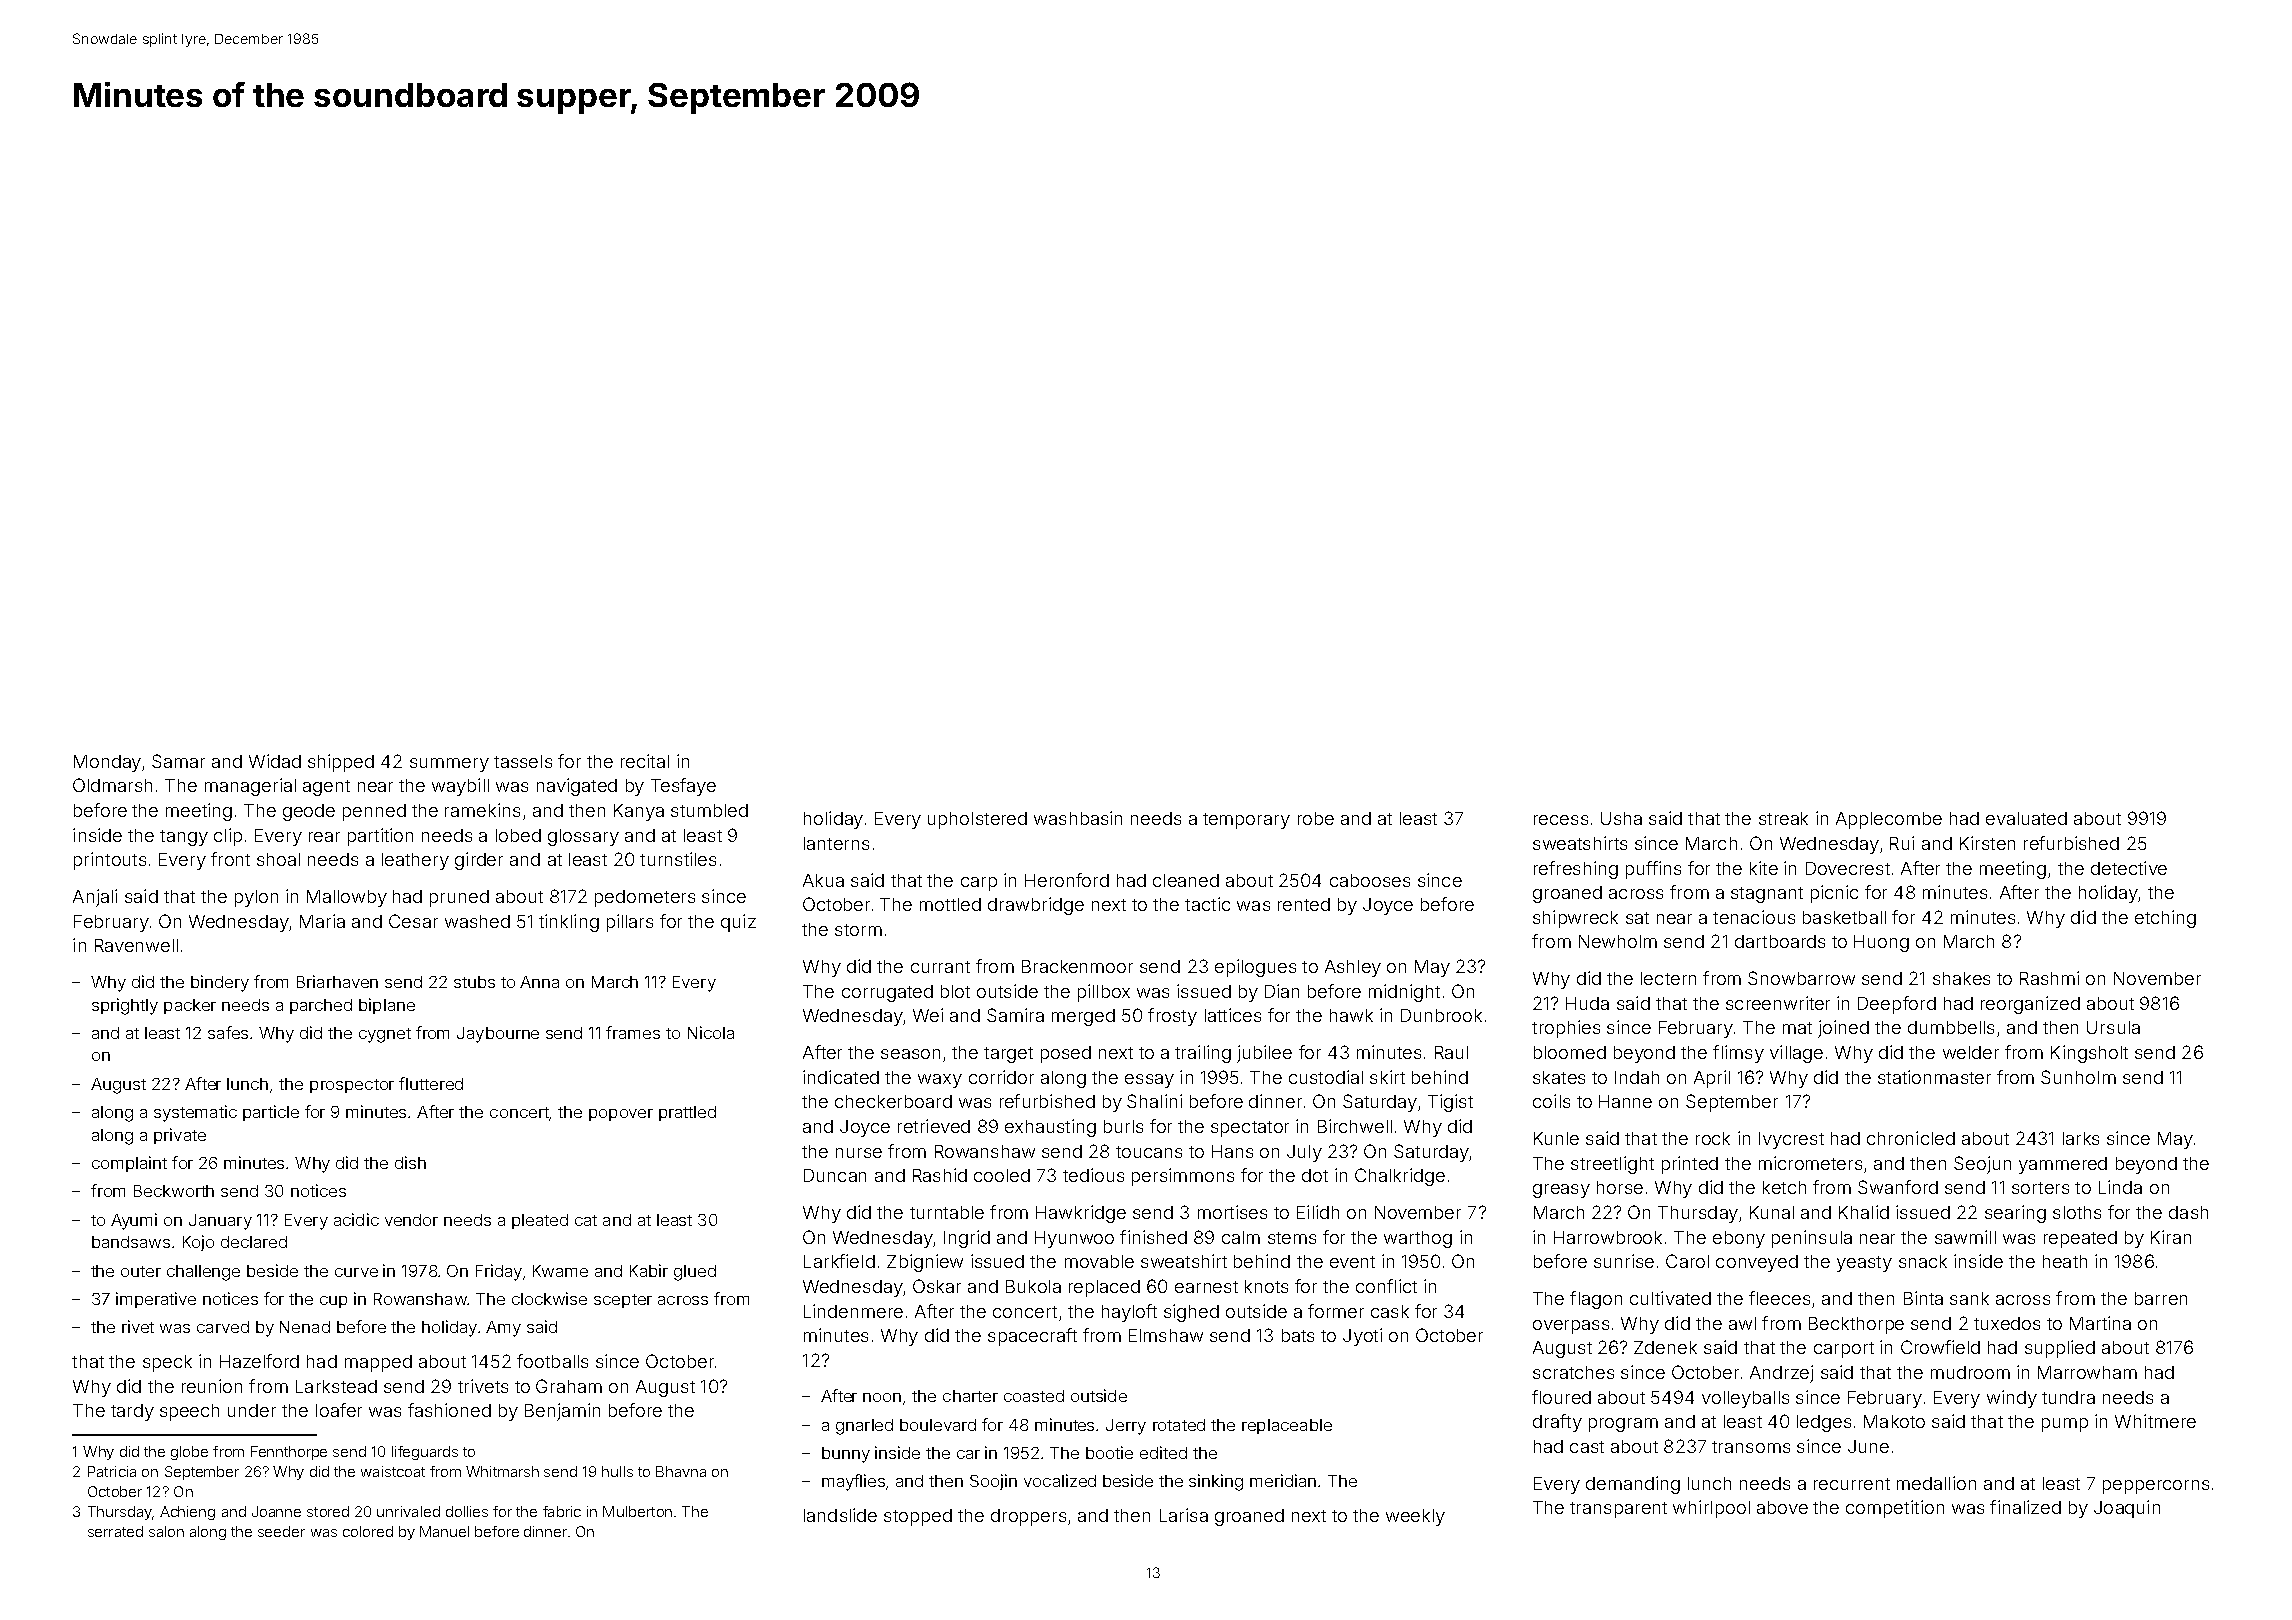 The width and height of the document is (2292, 1620). Describe the element at coordinates (187, 1513) in the document. I see `Achieng` at that location.
